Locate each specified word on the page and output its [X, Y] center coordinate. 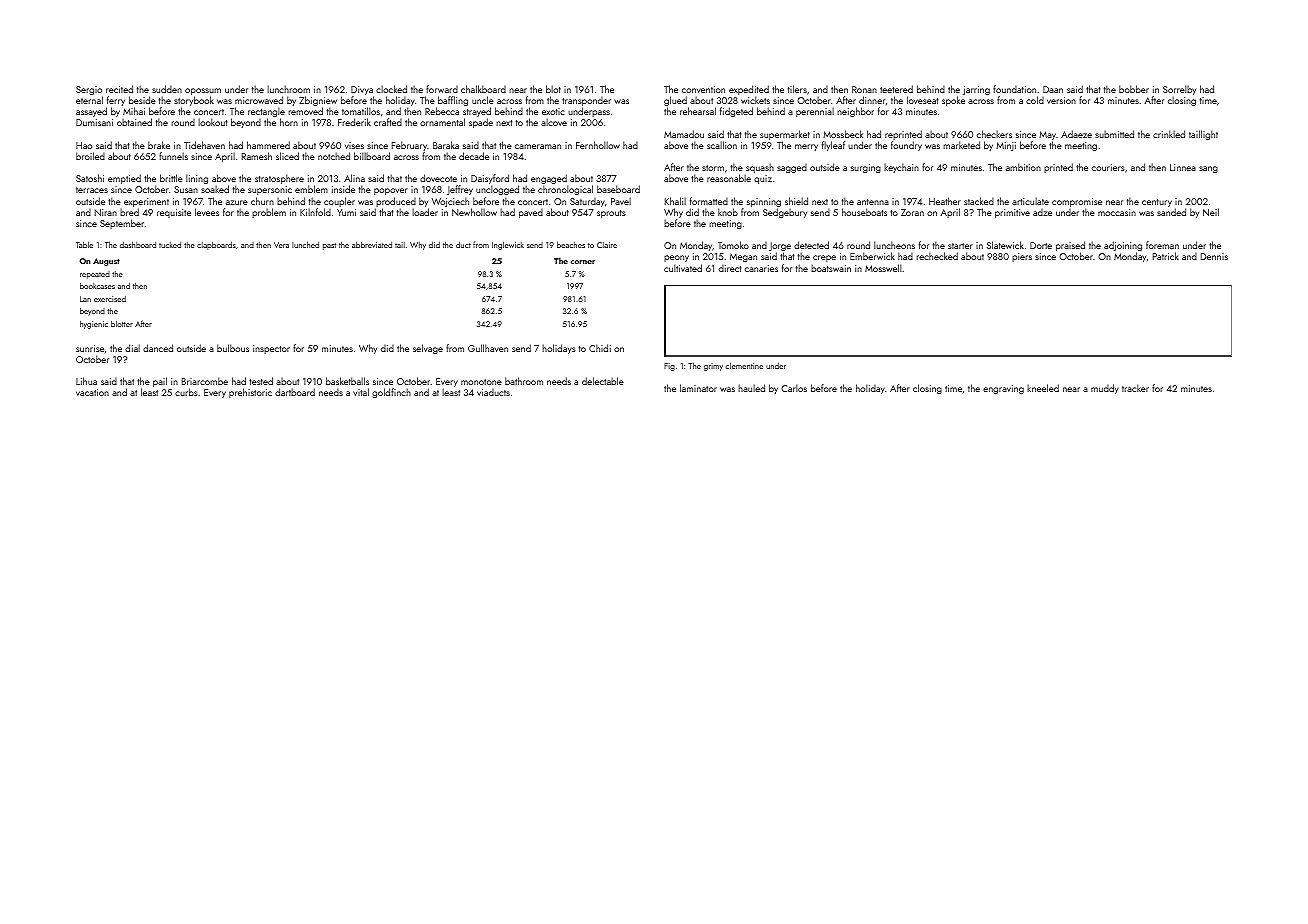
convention [703, 89]
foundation [1014, 89]
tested [261, 381]
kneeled [1043, 388]
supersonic [270, 190]
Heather [945, 201]
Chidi [600, 348]
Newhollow [474, 212]
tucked [170, 245]
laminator [698, 388]
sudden [167, 89]
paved [531, 213]
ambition [1023, 167]
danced [158, 348]
